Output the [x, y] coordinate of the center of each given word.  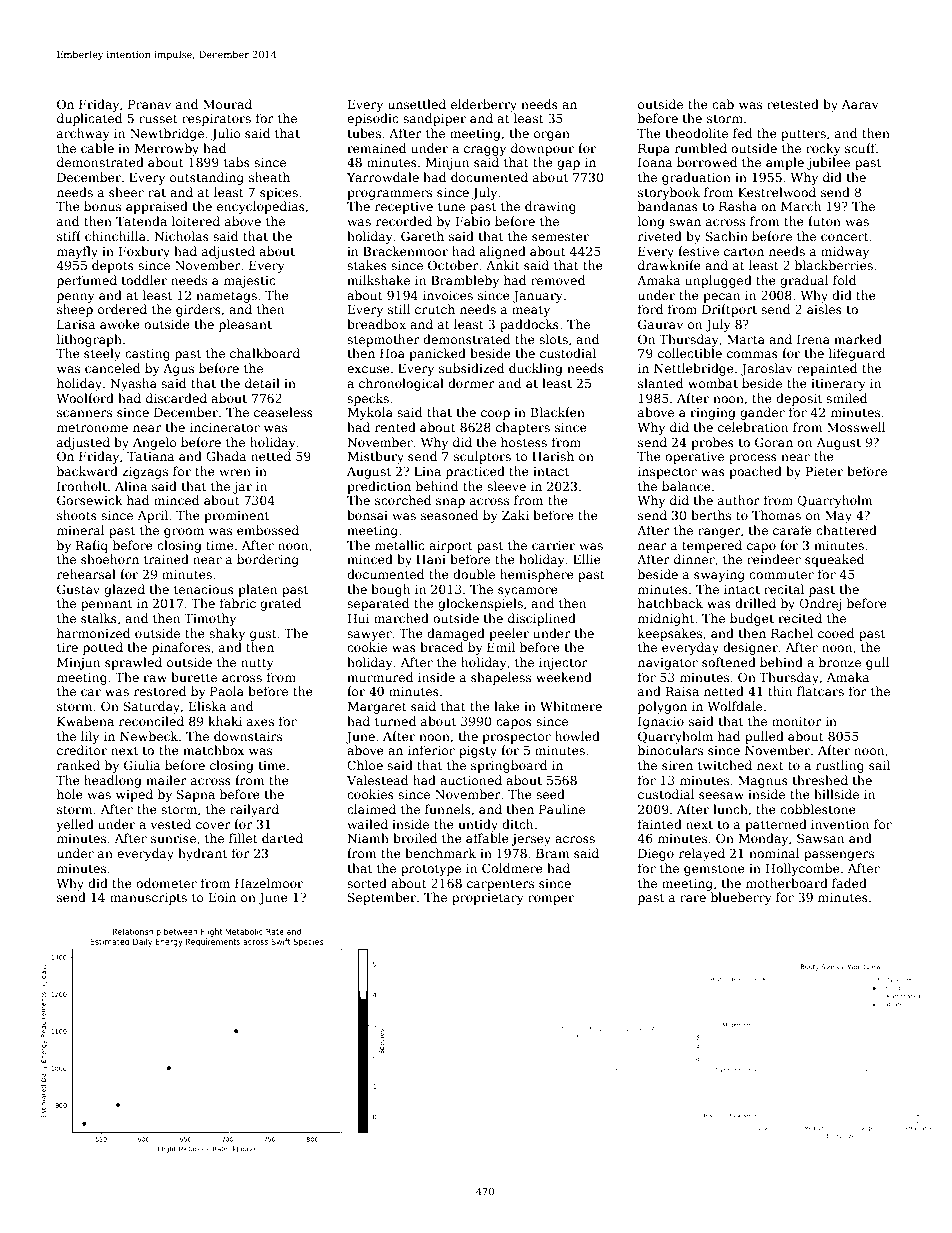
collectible [690, 353]
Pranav [149, 104]
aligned [502, 252]
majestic [250, 282]
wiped [134, 795]
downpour [542, 149]
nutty [257, 664]
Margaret [377, 708]
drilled [755, 603]
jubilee [828, 163]
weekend [564, 677]
